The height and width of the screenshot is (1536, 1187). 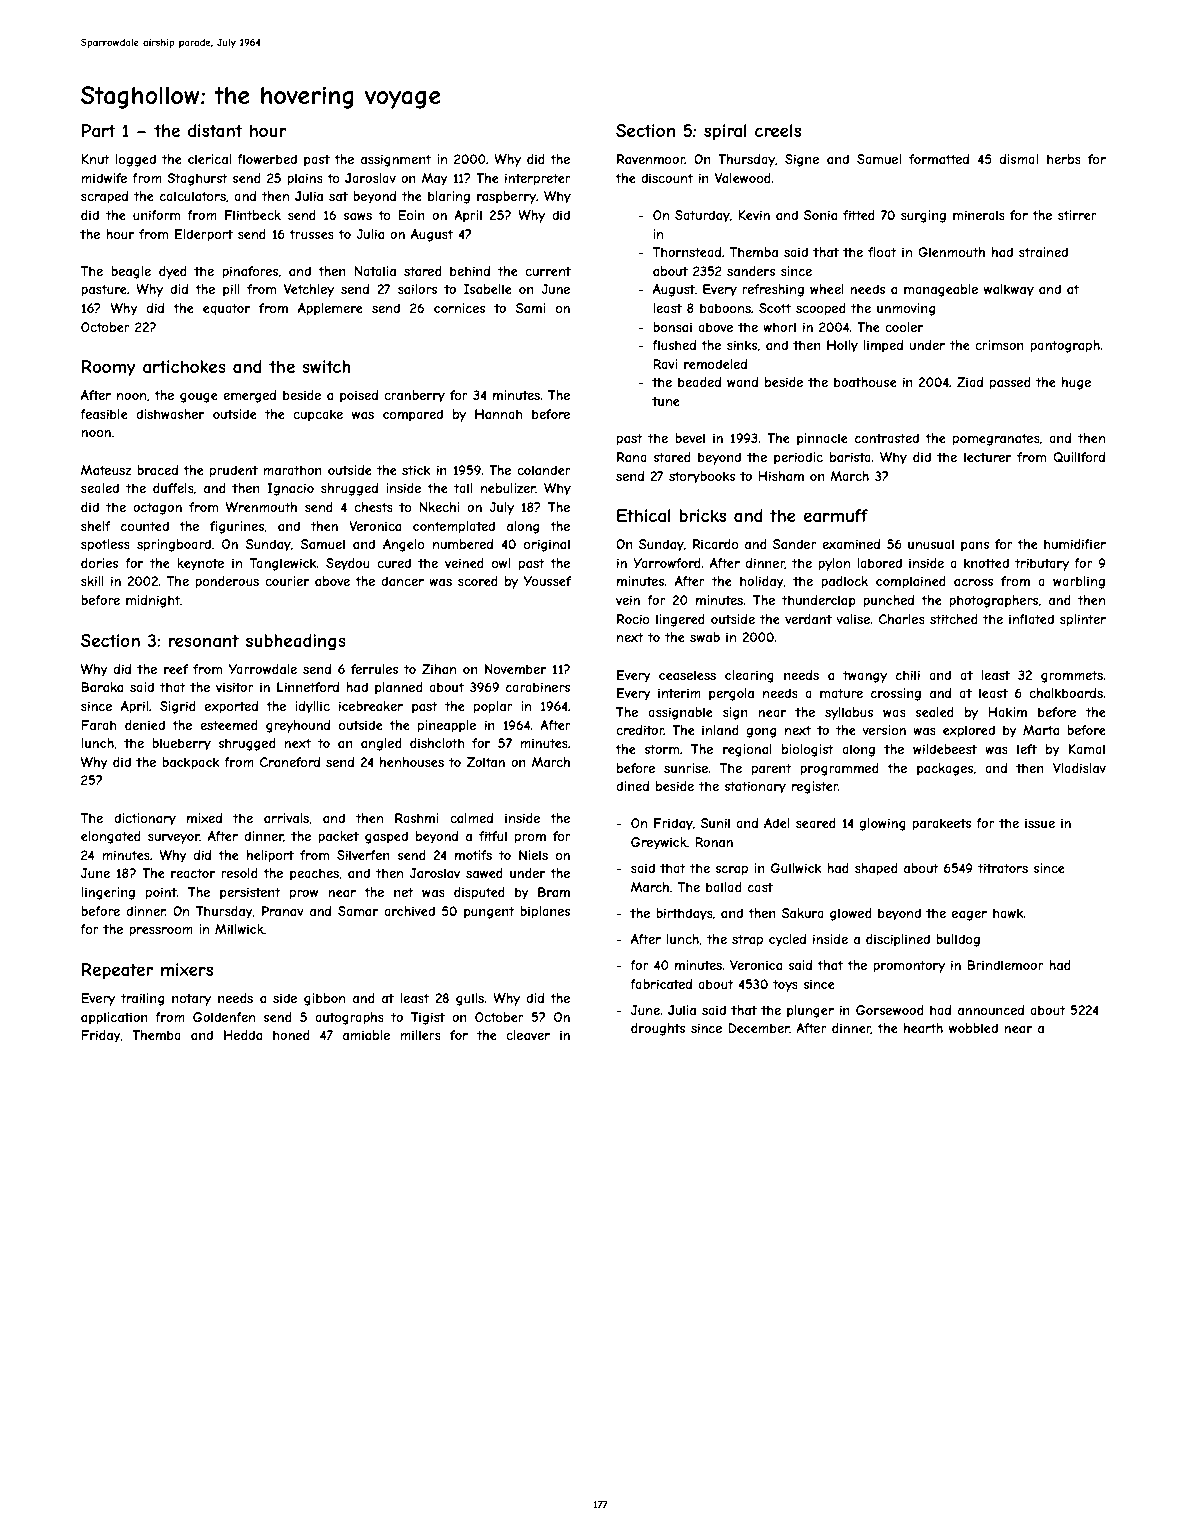 I want to click on Seydou, so click(x=348, y=564).
